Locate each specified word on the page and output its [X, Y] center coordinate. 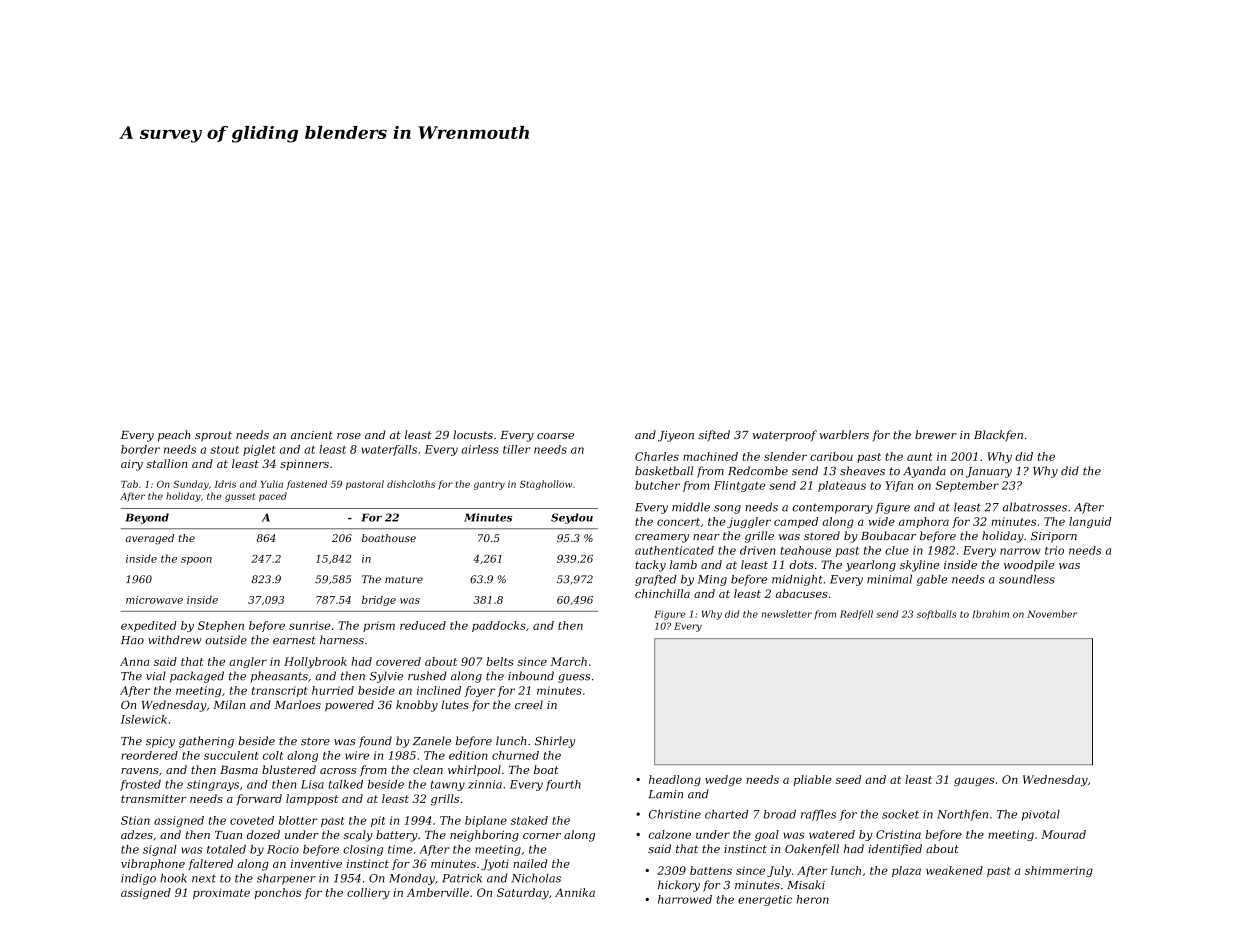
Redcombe [758, 471]
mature [404, 580]
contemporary [833, 509]
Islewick [144, 719]
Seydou [572, 518]
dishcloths [411, 484]
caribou [831, 456]
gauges [974, 781]
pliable [813, 780]
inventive [316, 863]
